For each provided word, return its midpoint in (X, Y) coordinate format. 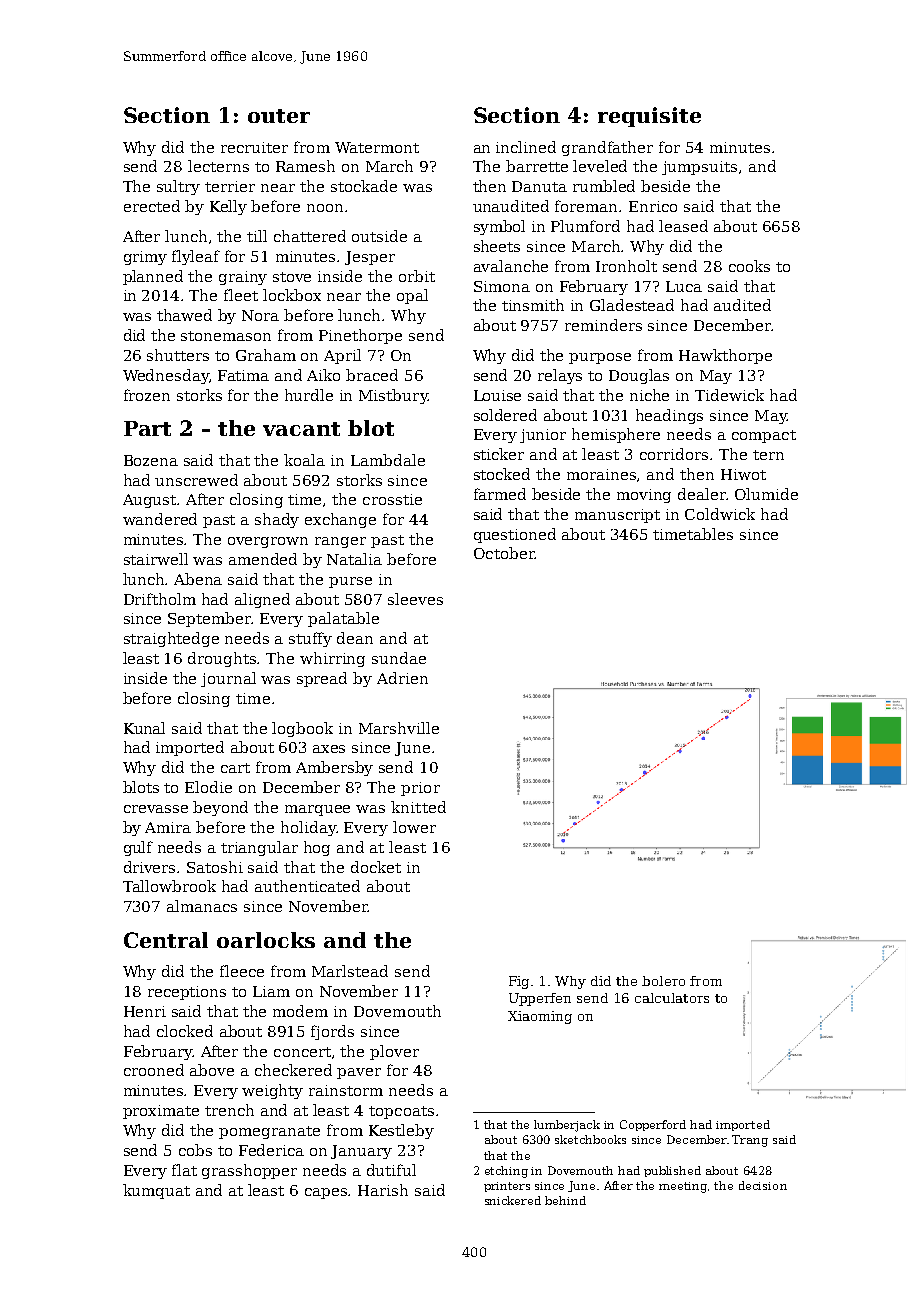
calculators (672, 998)
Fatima (243, 375)
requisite (649, 117)
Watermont (377, 147)
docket (376, 867)
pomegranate (269, 1132)
